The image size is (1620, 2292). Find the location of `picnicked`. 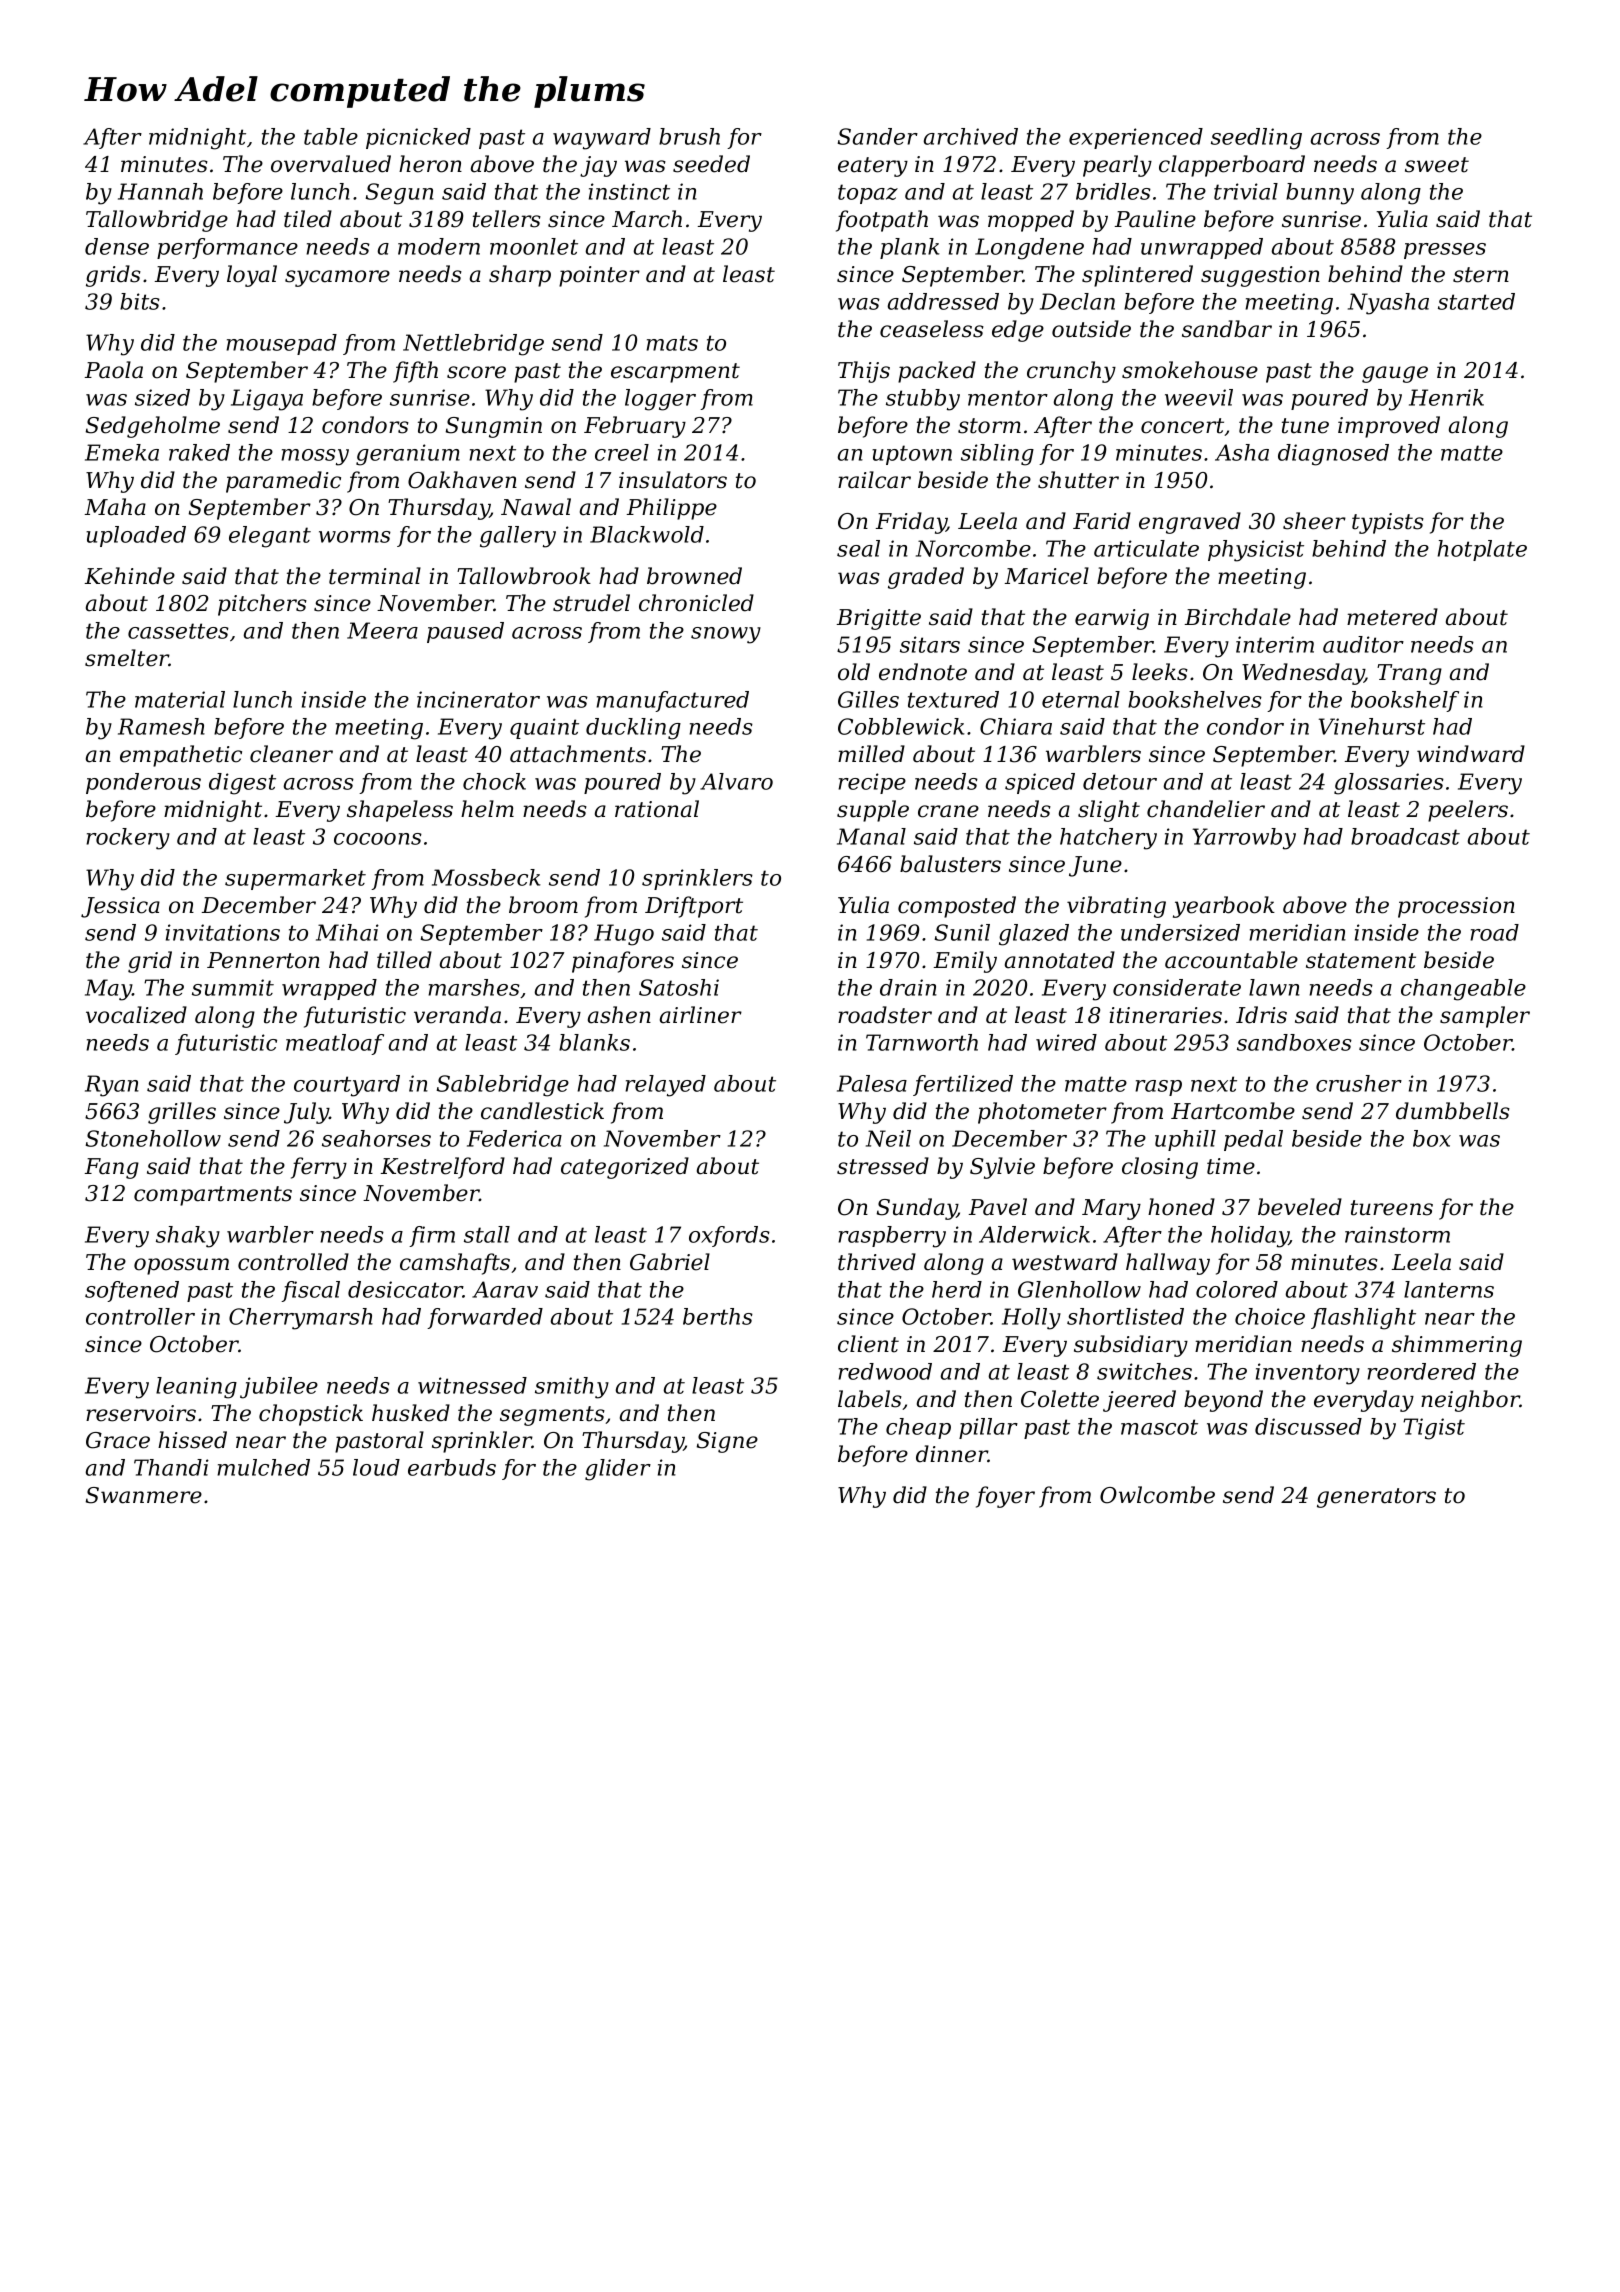

picnicked is located at coordinates (418, 138).
